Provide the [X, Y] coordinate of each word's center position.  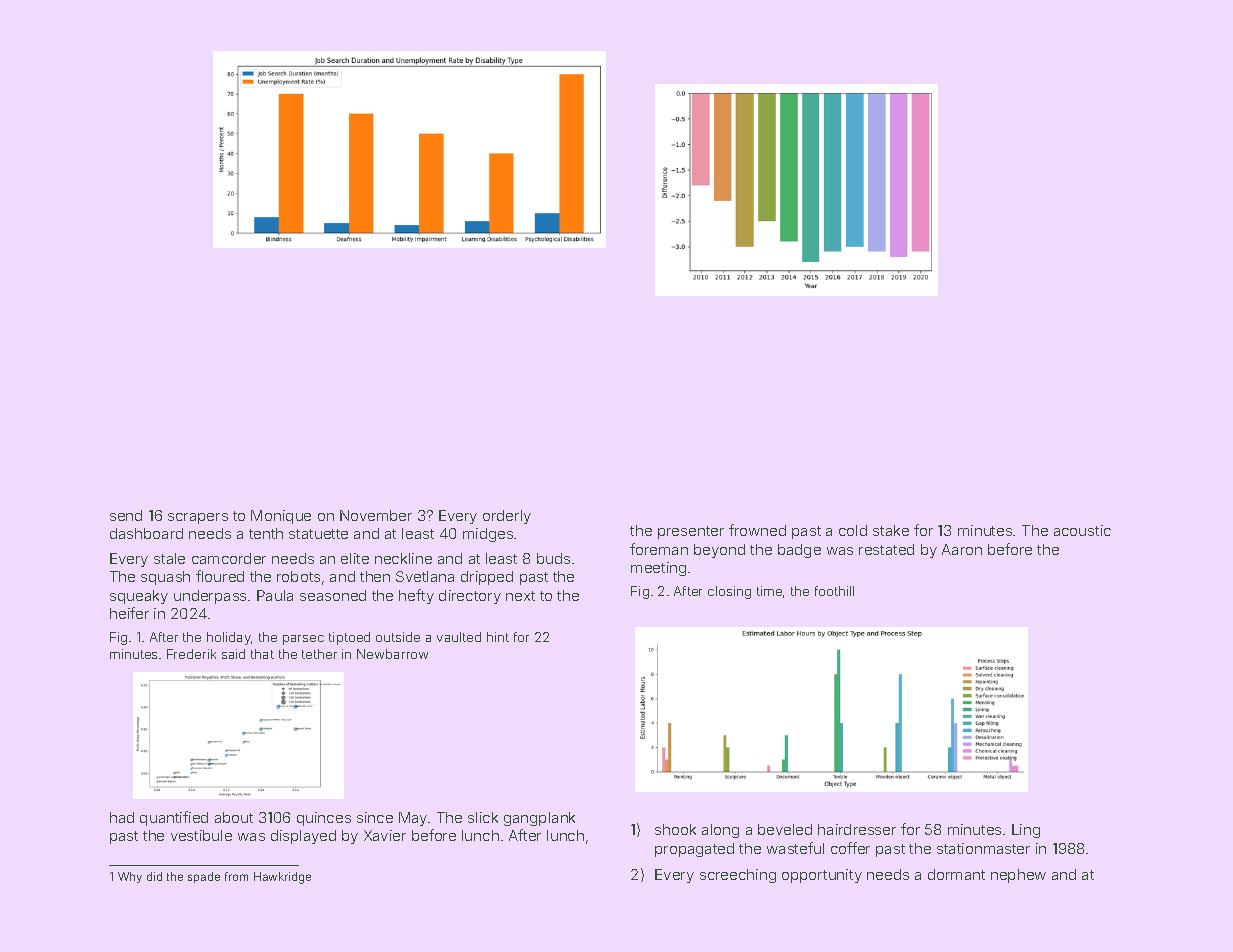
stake [891, 530]
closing [729, 592]
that [262, 654]
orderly [507, 517]
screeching [738, 876]
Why [130, 877]
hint [498, 637]
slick [483, 817]
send [126, 515]
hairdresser [857, 829]
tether [319, 654]
